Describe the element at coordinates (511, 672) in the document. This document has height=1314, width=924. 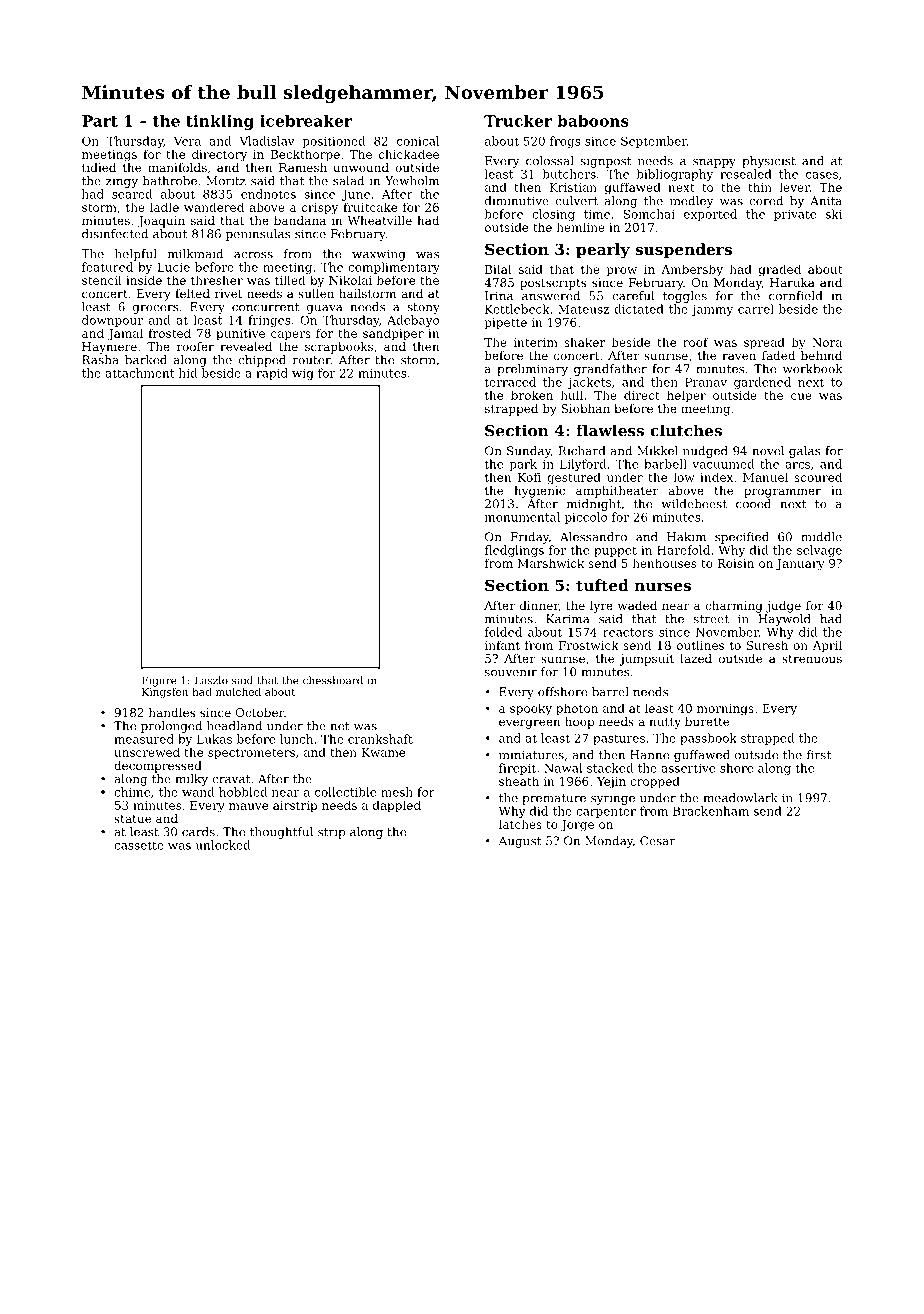
I see `souvenir` at that location.
